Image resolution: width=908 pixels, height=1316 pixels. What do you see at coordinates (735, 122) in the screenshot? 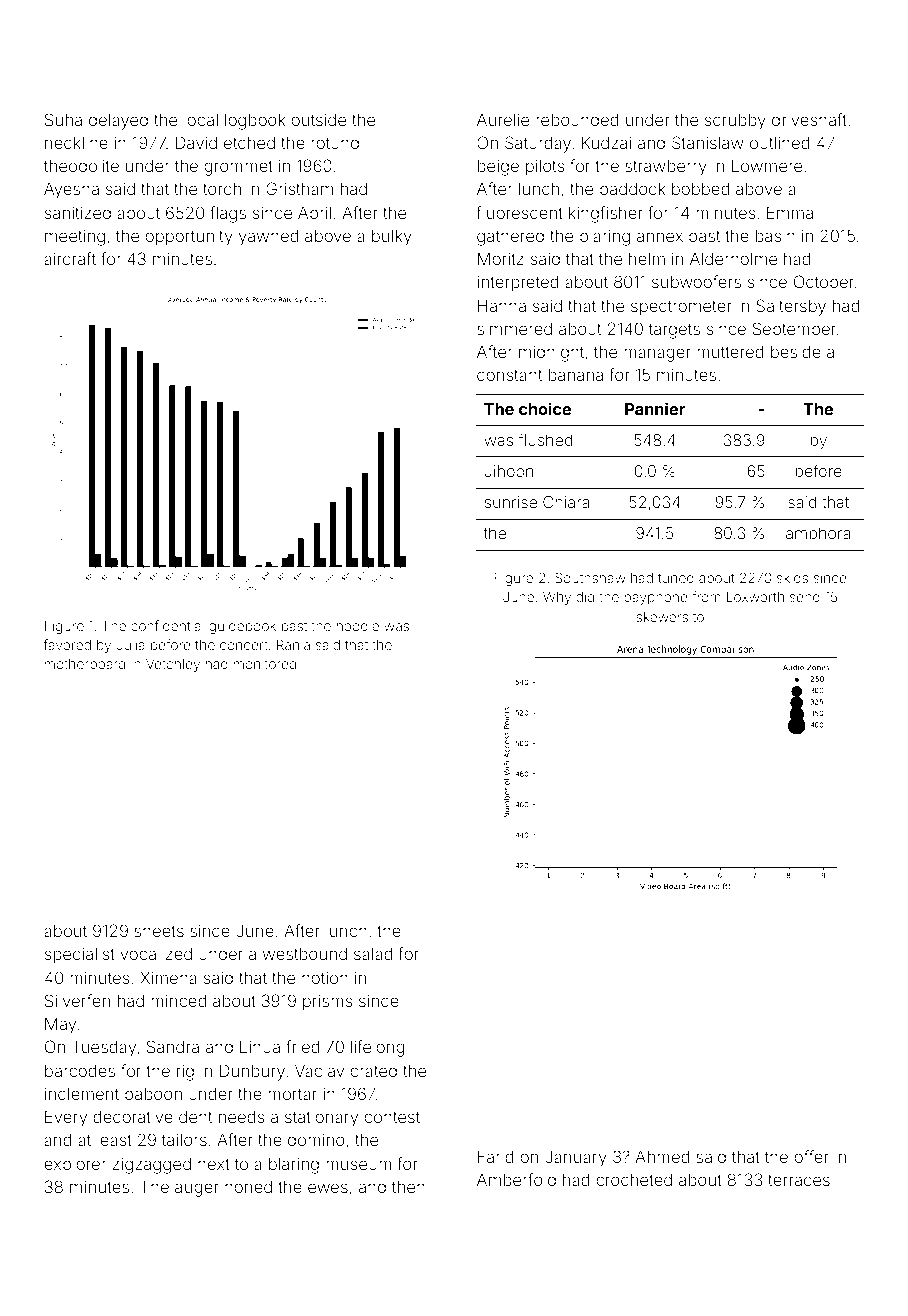
I see `scrubby` at bounding box center [735, 122].
